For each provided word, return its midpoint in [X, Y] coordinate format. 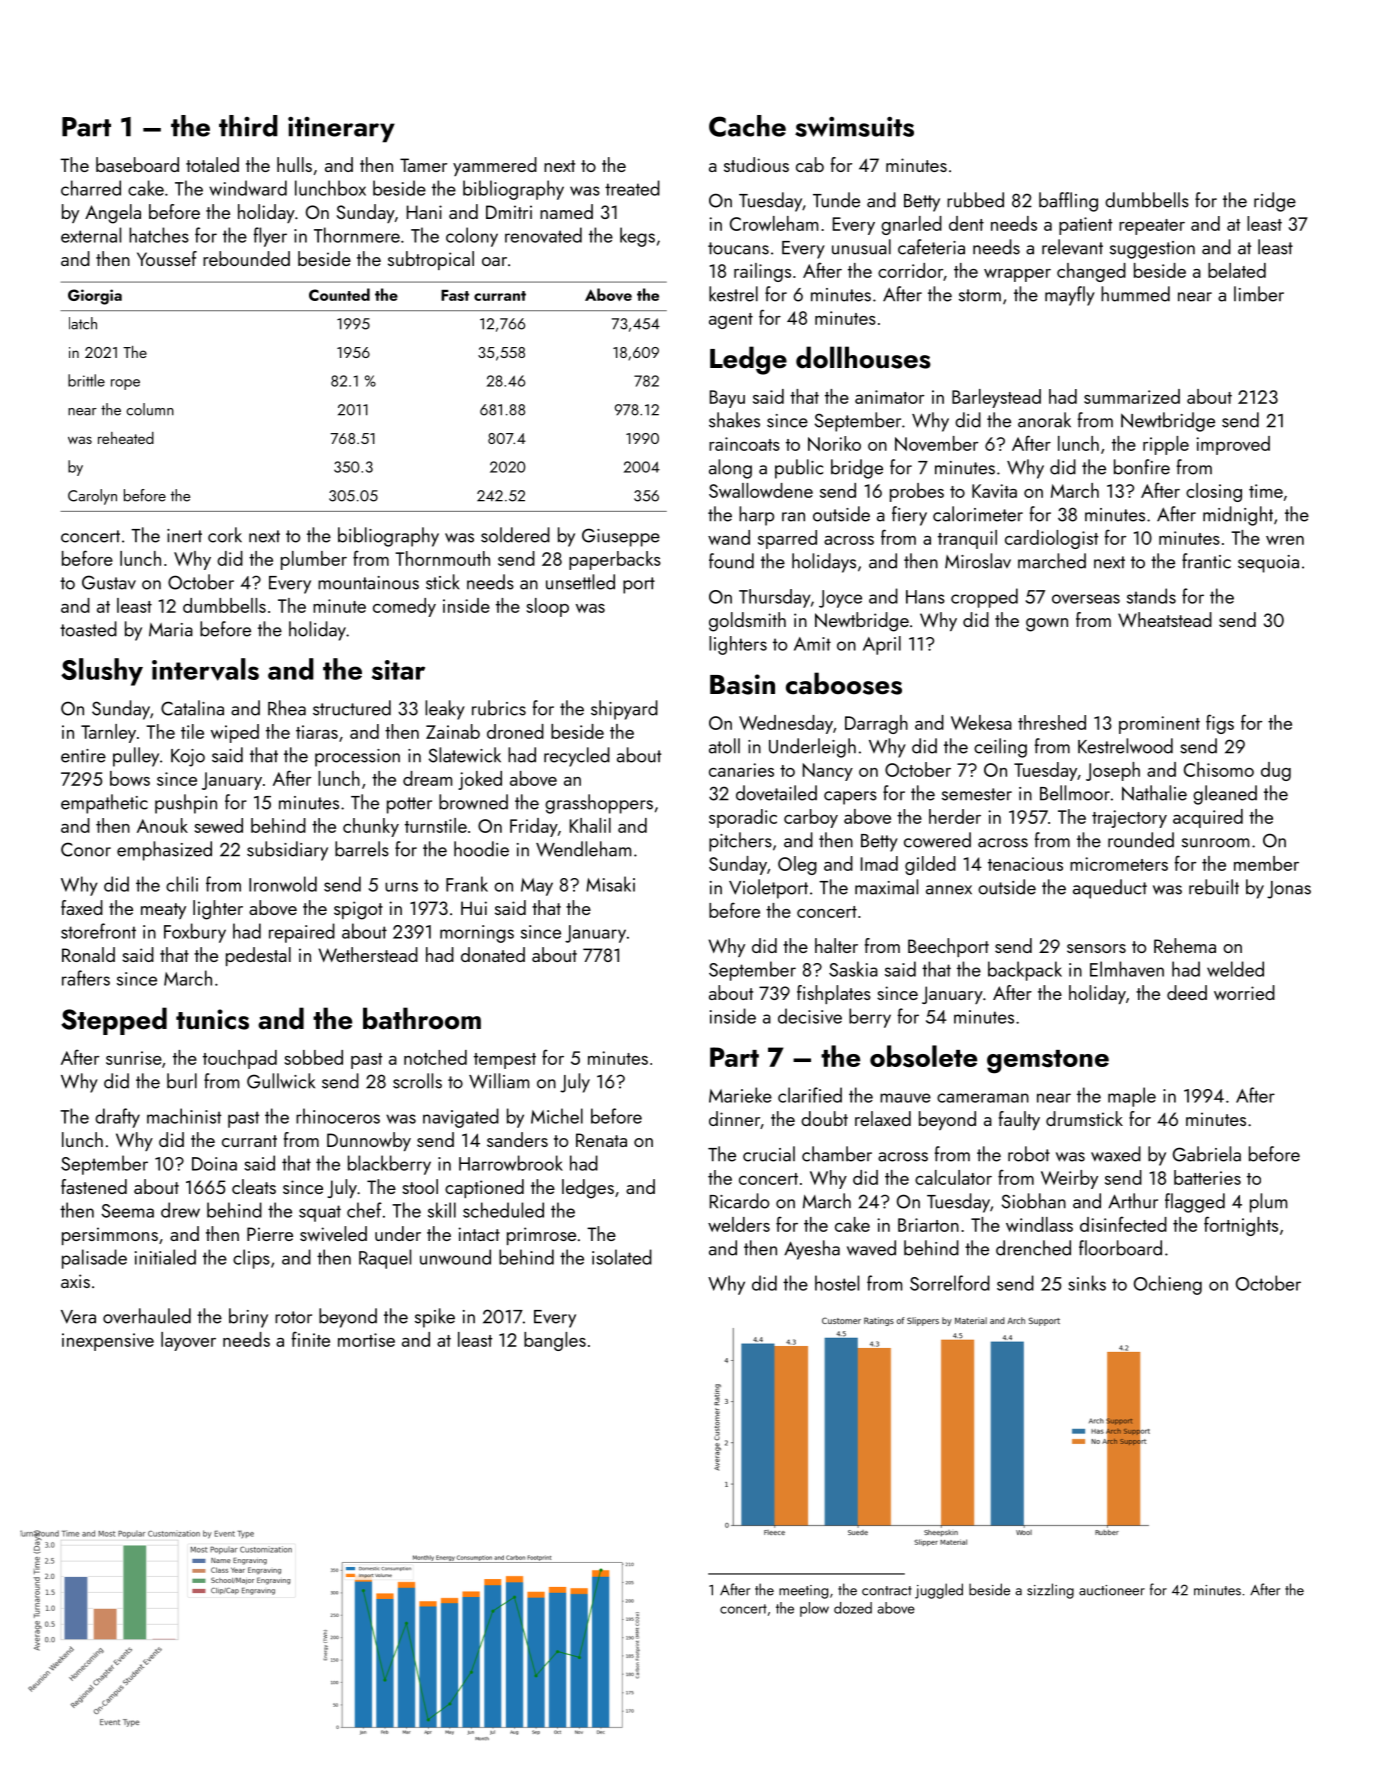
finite [311, 1339]
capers [850, 798]
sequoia [1268, 564]
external [91, 235]
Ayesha [812, 1250]
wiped [235, 733]
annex [949, 890]
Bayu [727, 399]
